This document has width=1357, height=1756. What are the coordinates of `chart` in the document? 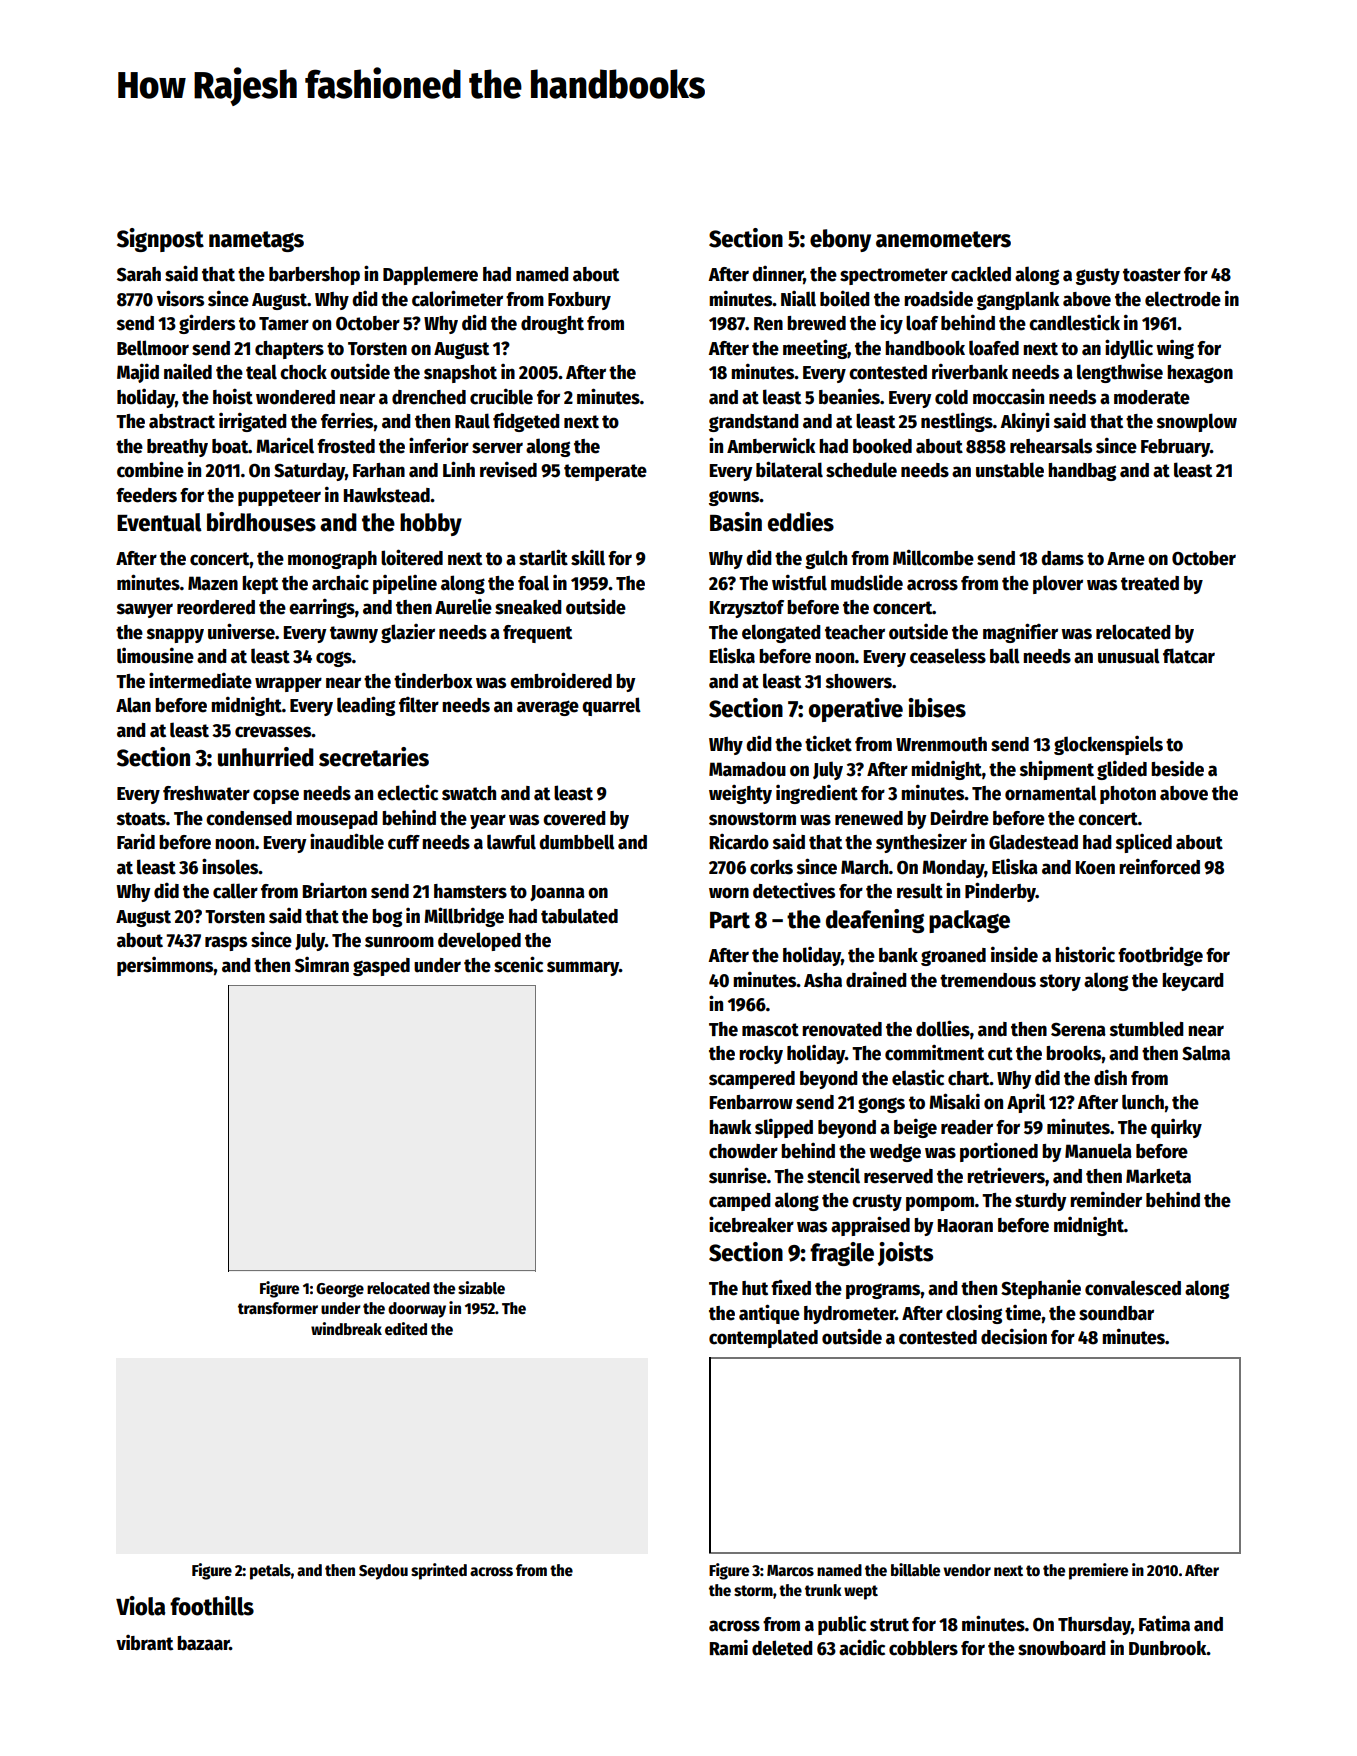 It's located at (969, 1078).
